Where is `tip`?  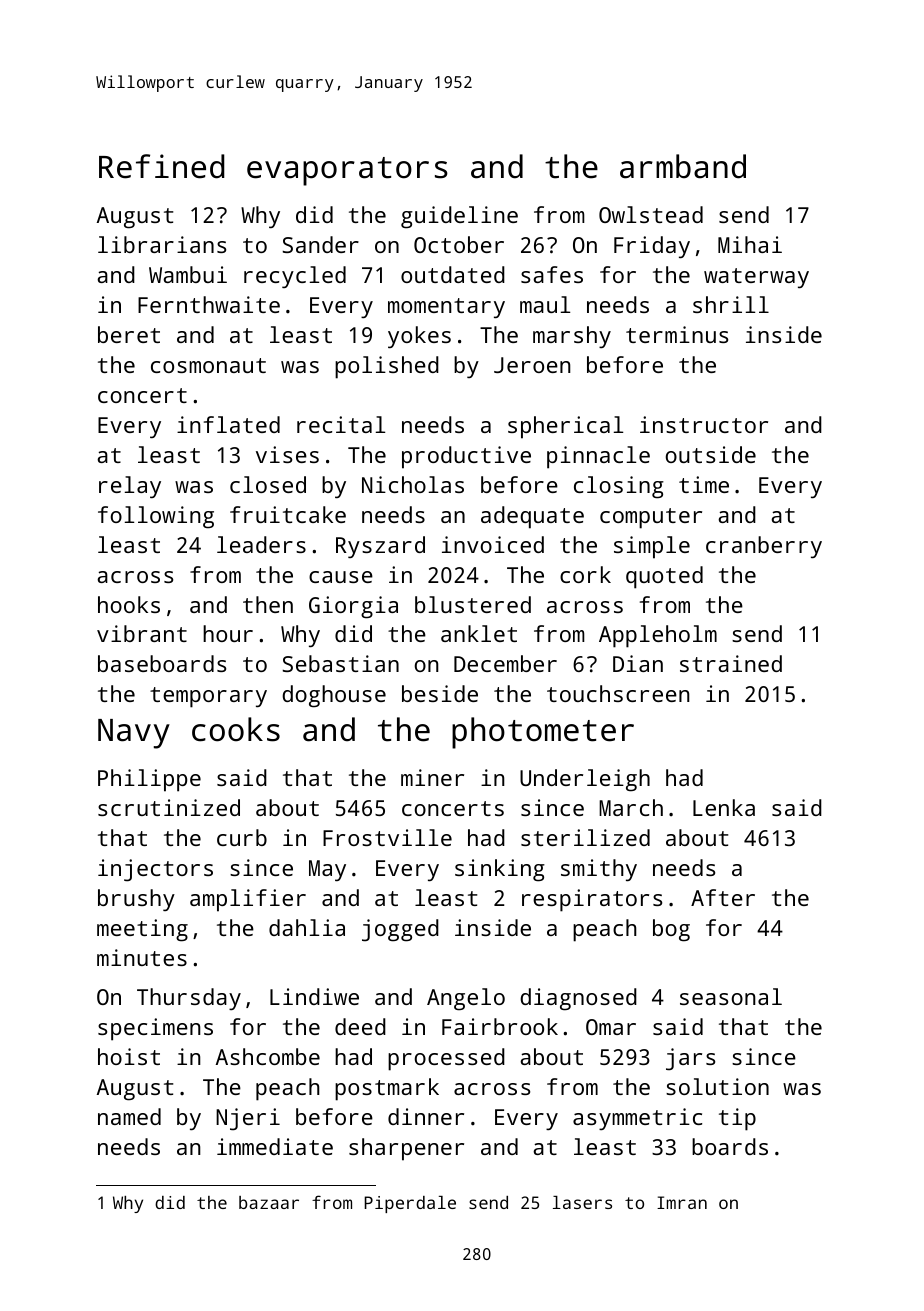
tip is located at coordinates (737, 1119).
